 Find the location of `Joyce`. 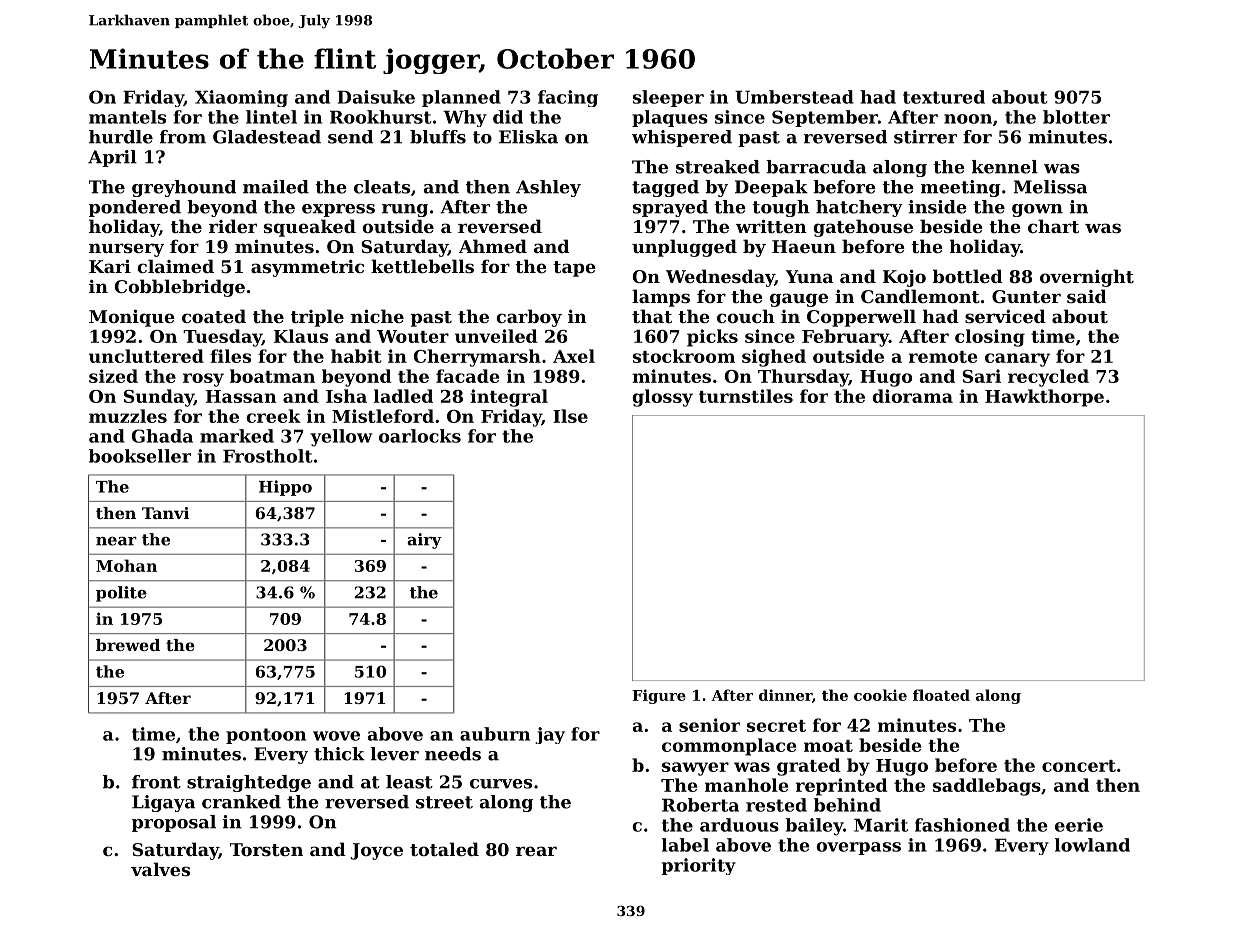

Joyce is located at coordinates (376, 851).
